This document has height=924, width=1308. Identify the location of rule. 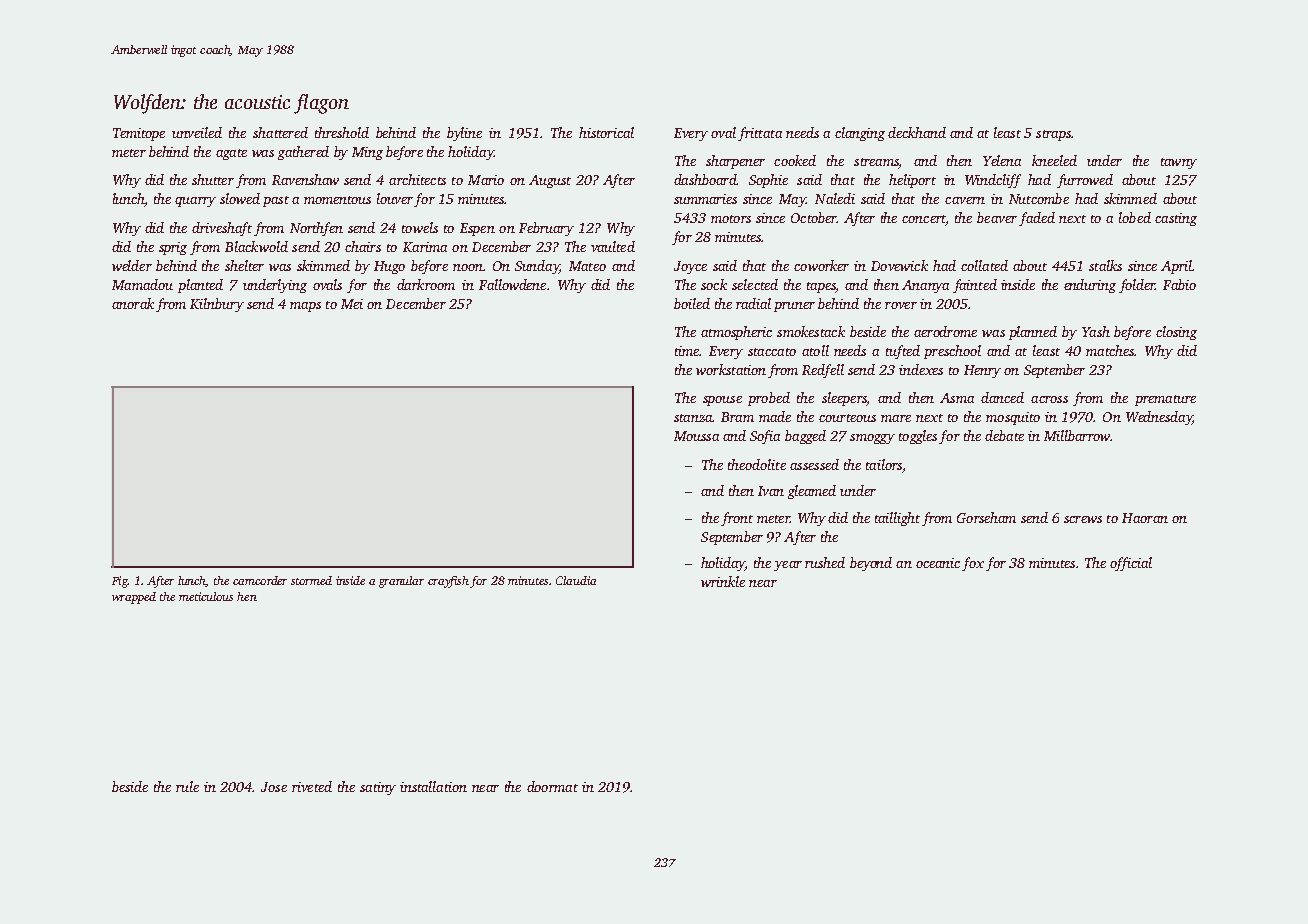
(187, 786).
